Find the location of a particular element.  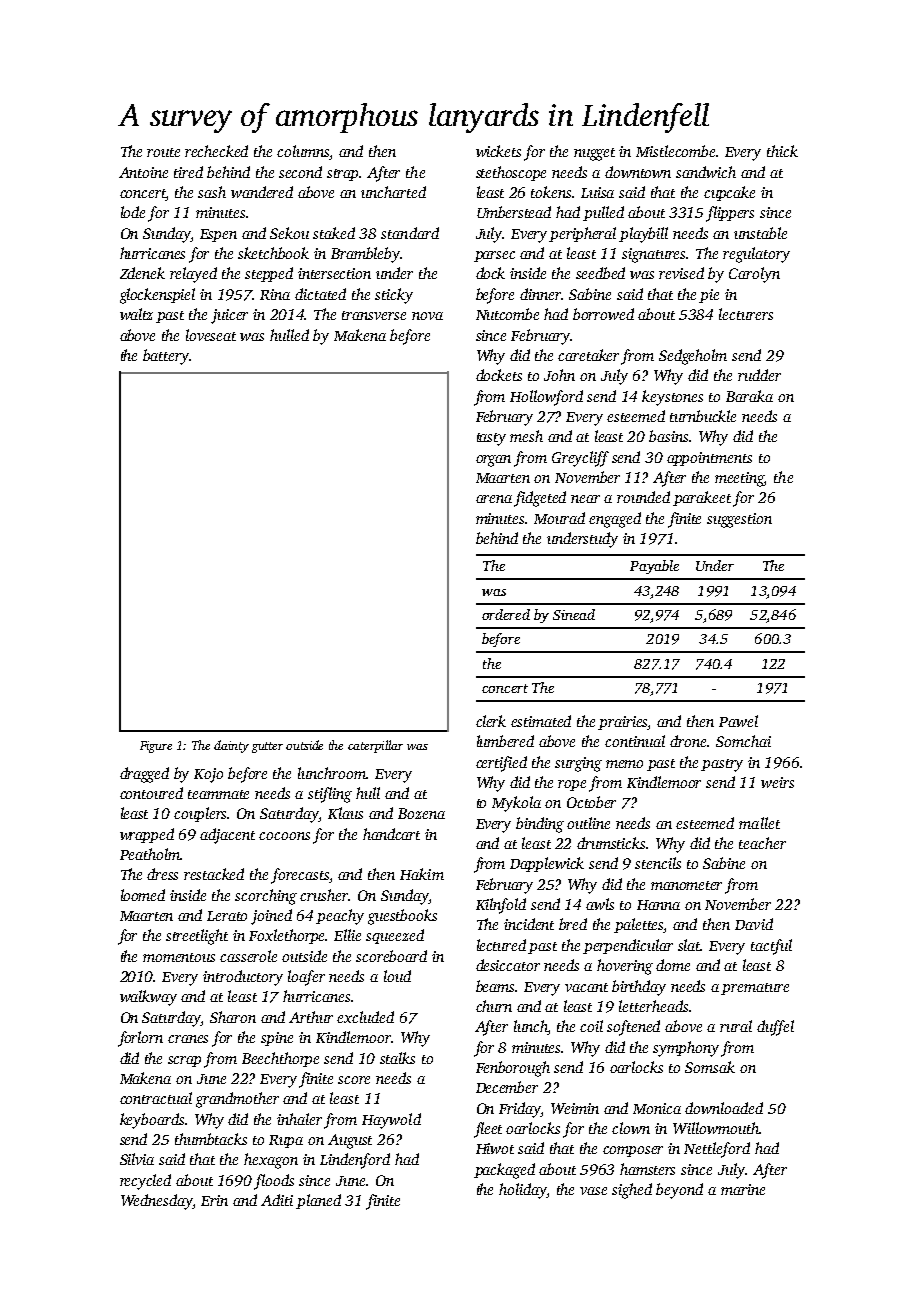

Payable is located at coordinates (654, 567).
